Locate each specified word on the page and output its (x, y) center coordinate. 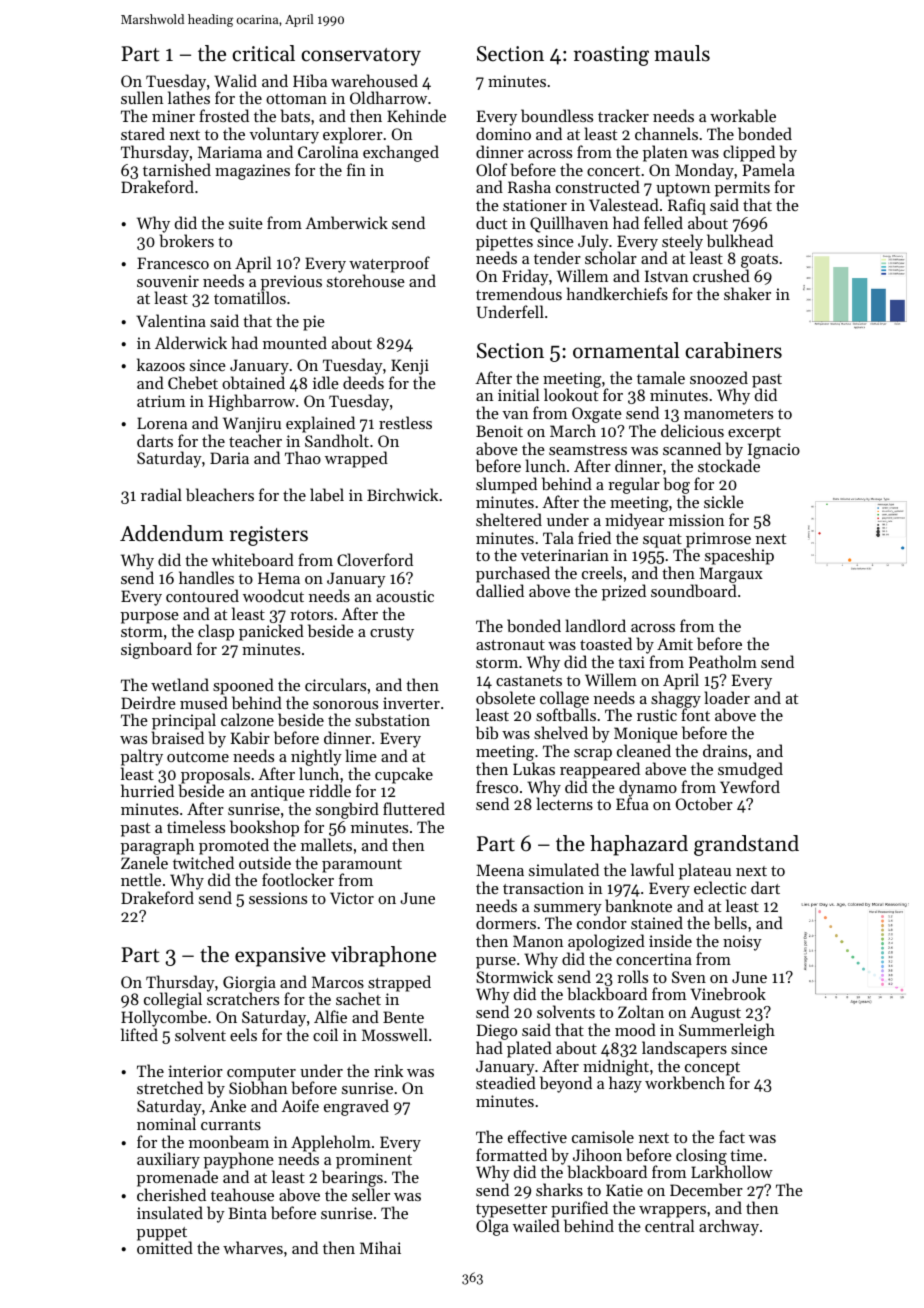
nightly (316, 757)
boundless (557, 115)
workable (743, 115)
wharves (253, 1247)
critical (263, 53)
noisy (742, 943)
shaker (747, 293)
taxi (631, 662)
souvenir (168, 281)
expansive (280, 957)
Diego (497, 1032)
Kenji (410, 367)
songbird (347, 810)
